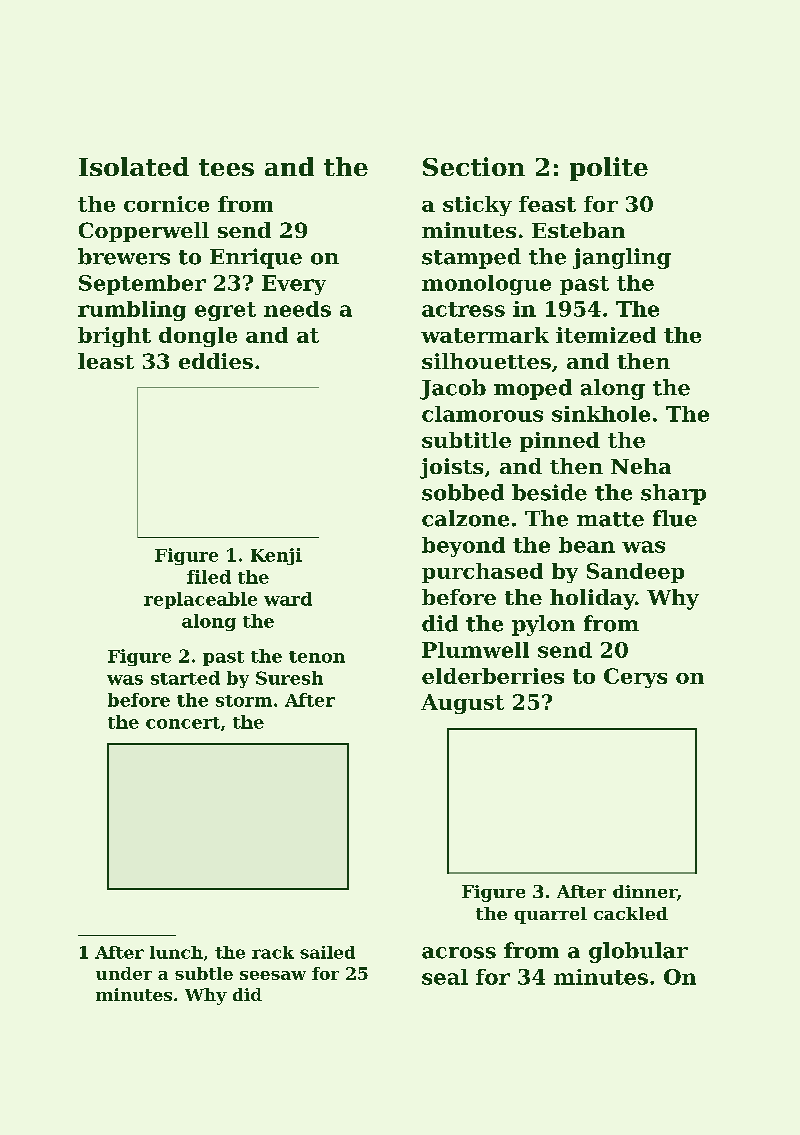  Describe the element at coordinates (675, 518) in the screenshot. I see `flue` at that location.
